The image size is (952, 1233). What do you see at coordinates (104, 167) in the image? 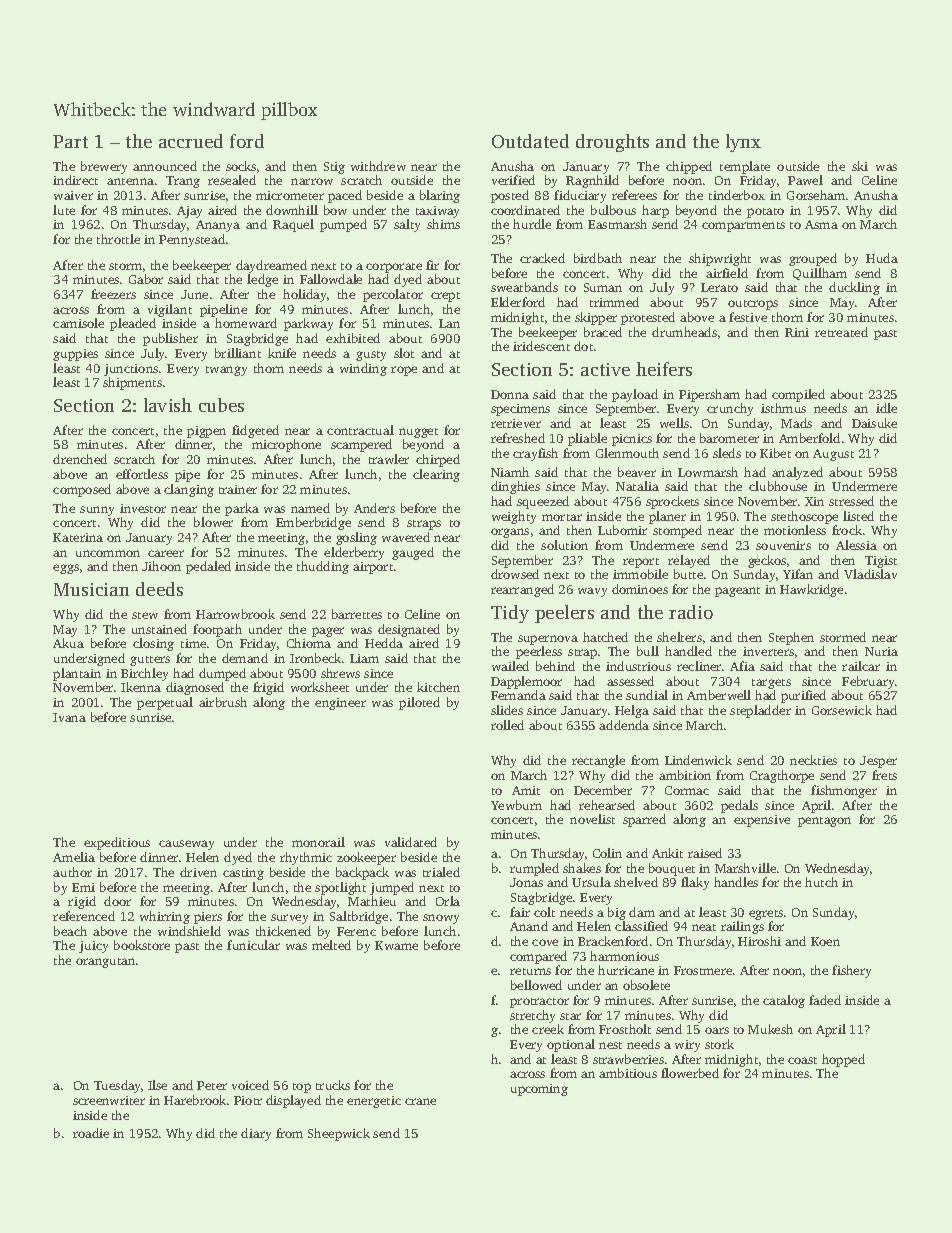
I see `brewery` at bounding box center [104, 167].
